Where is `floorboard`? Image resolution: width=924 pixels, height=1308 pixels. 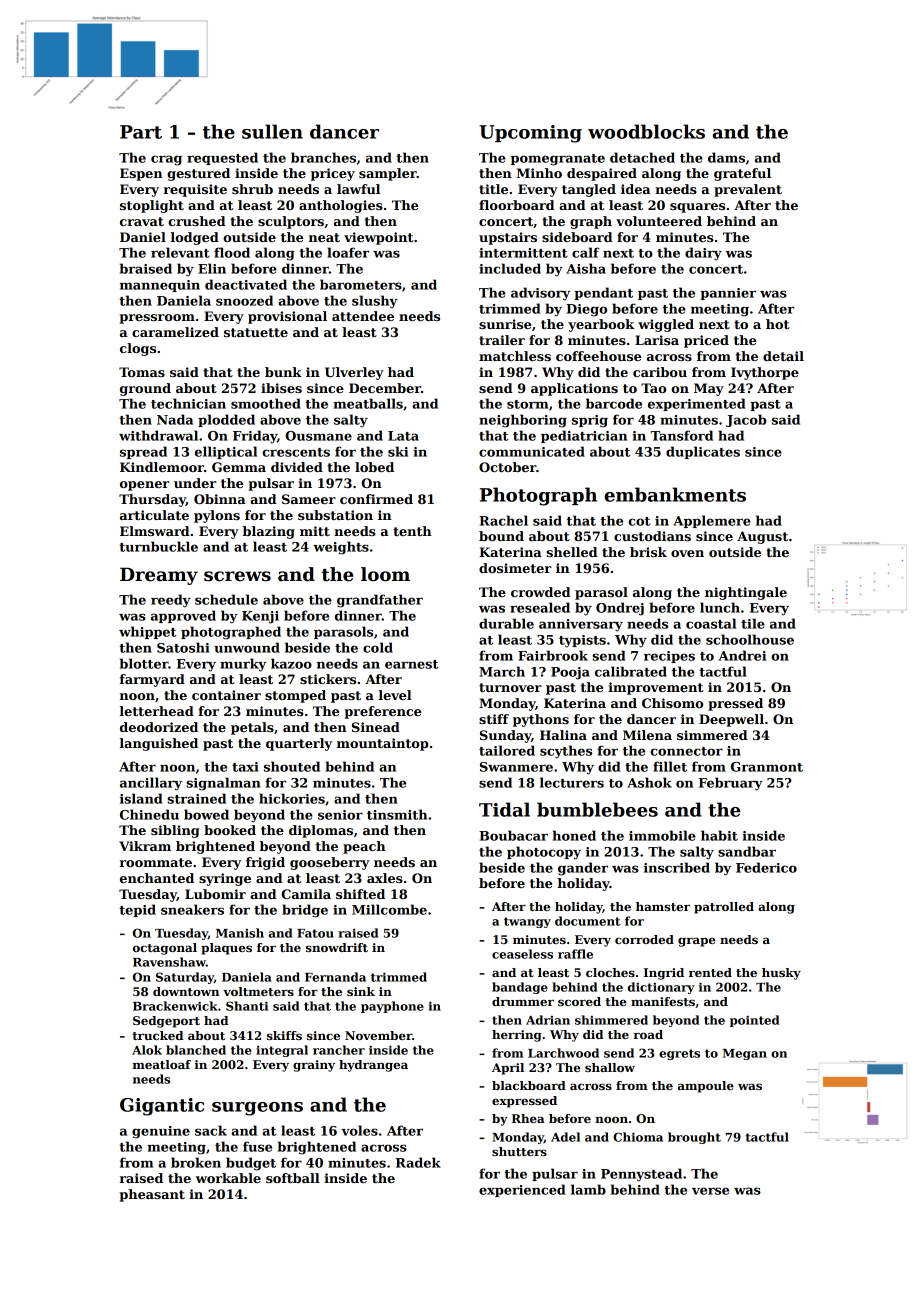
floorboard is located at coordinates (517, 205).
